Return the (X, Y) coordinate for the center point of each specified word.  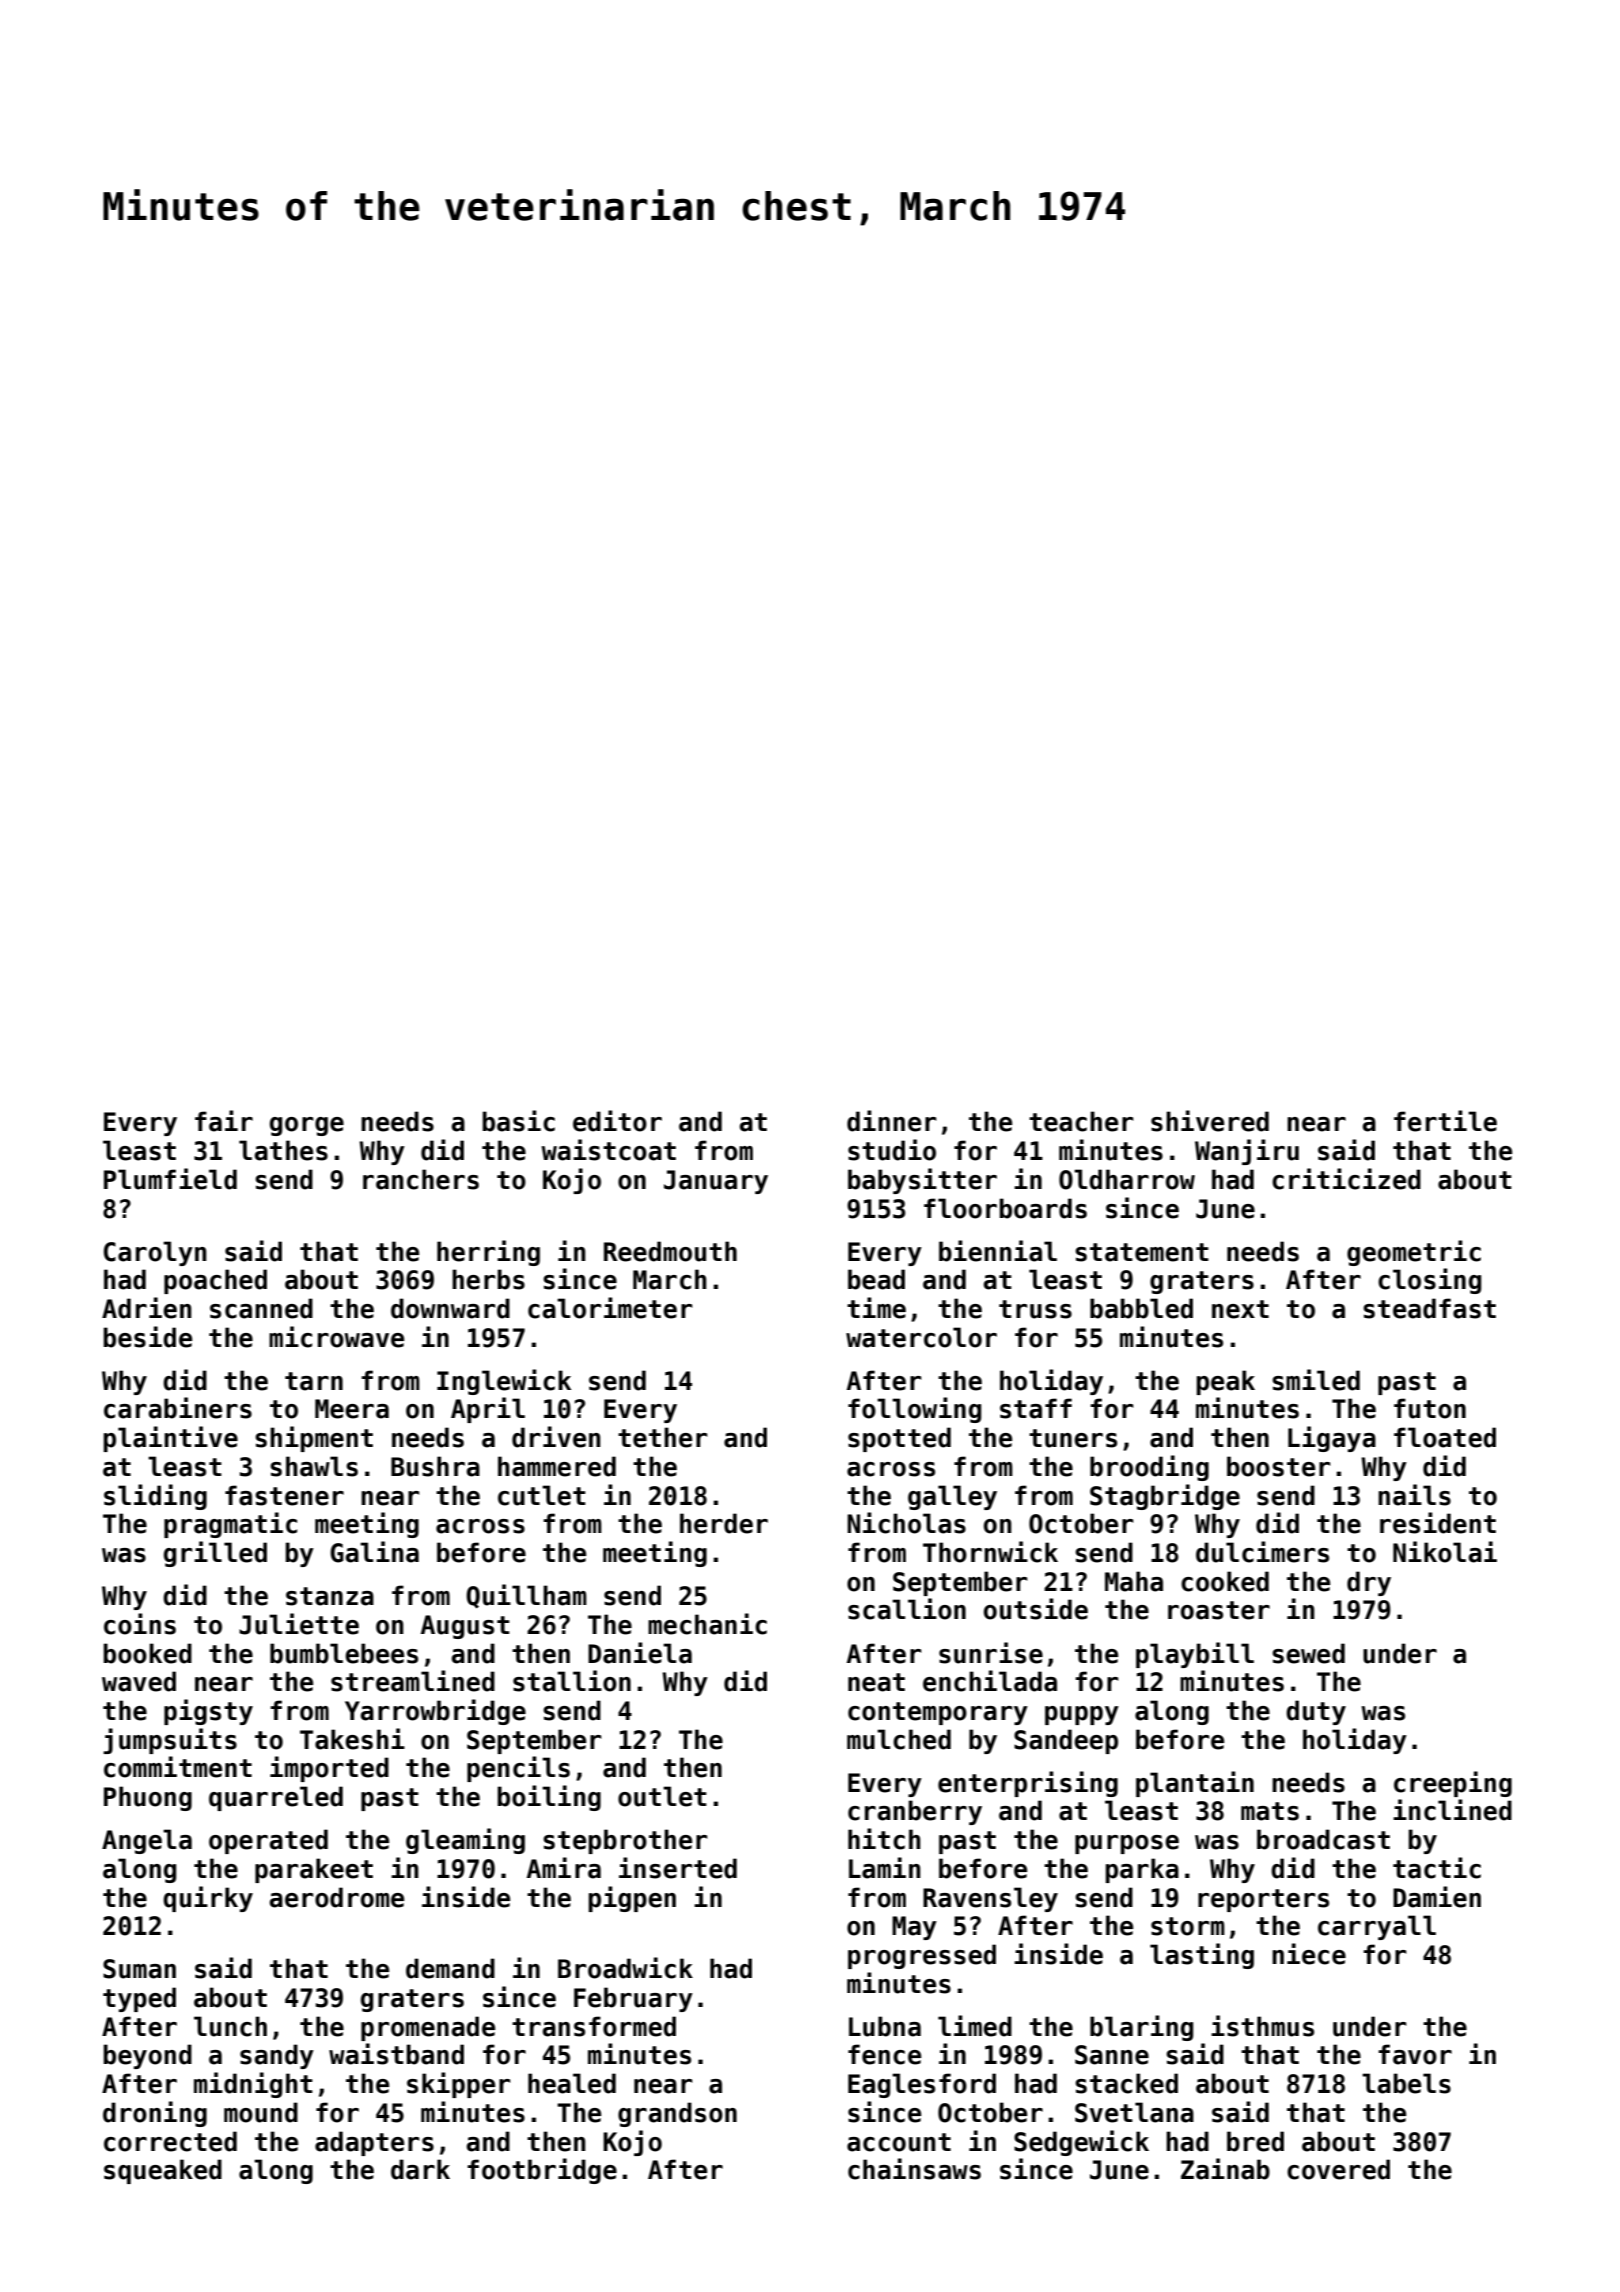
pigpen (632, 1899)
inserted (678, 1868)
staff (1036, 1408)
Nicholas (906, 1523)
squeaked (163, 2171)
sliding (155, 1497)
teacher (1081, 1121)
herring (488, 1253)
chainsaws (914, 2169)
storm (1188, 1926)
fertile (1445, 1121)
